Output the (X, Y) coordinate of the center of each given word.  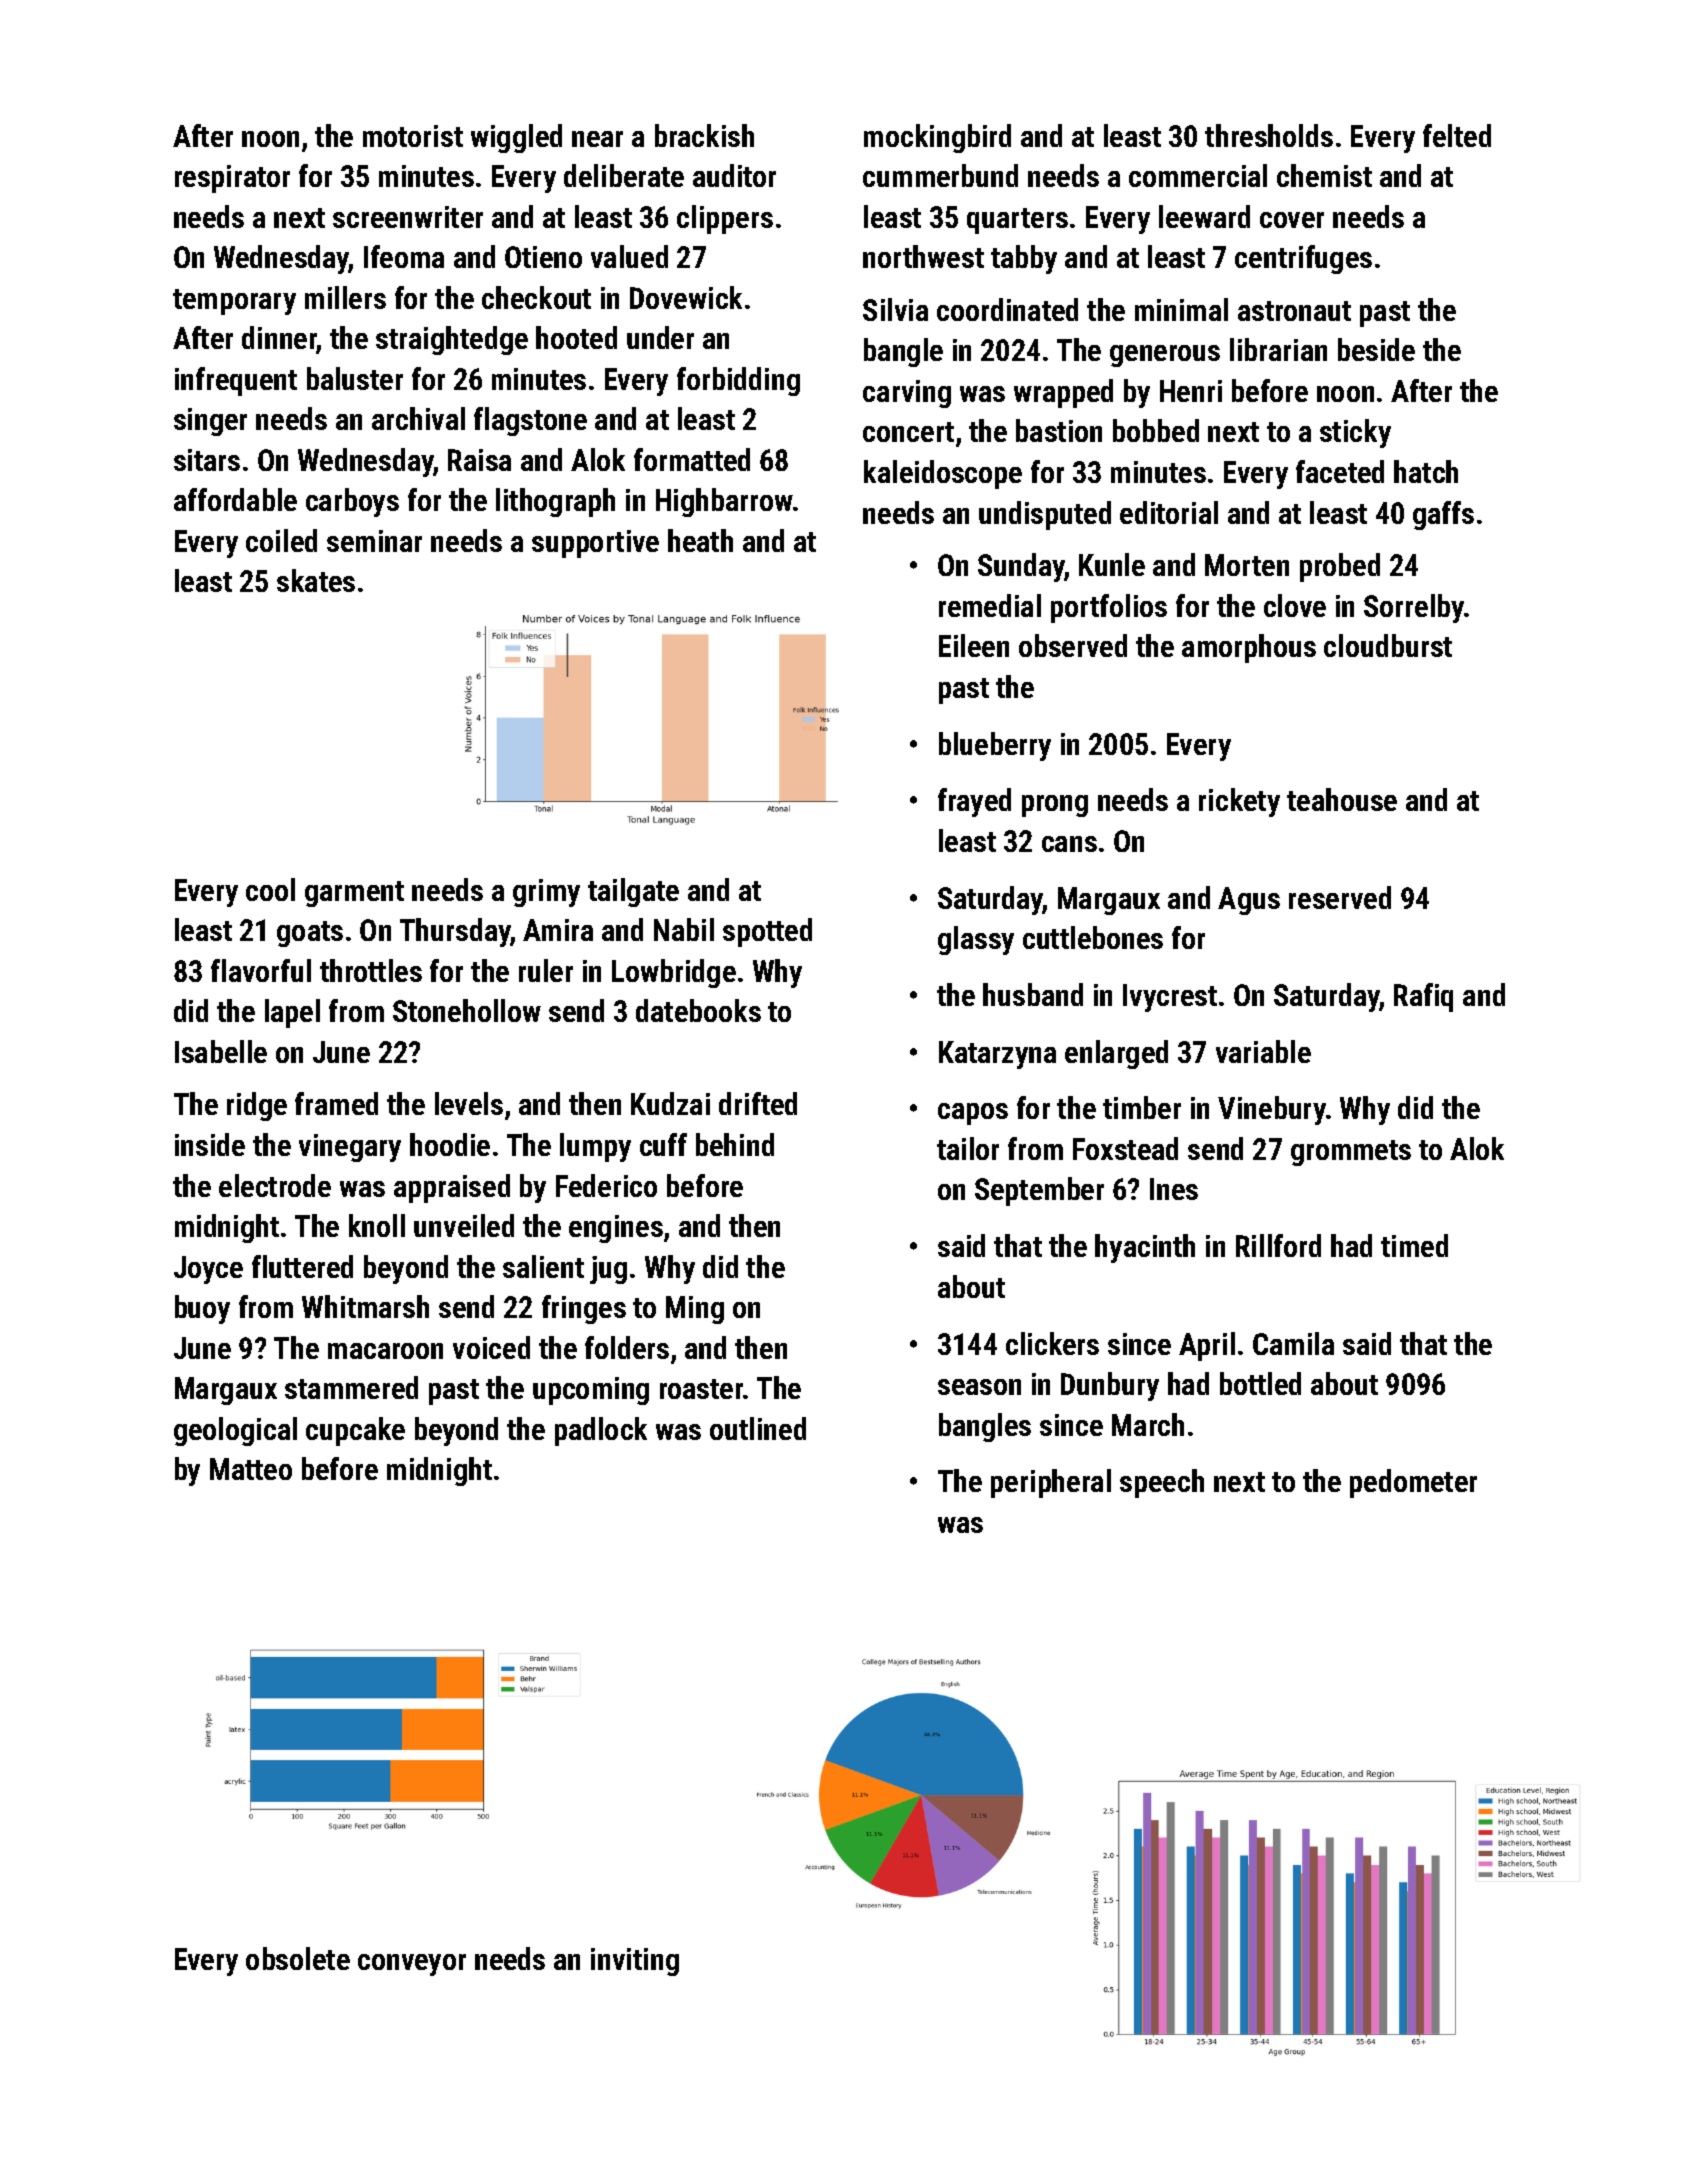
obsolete (298, 1958)
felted (1457, 135)
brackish (704, 135)
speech (1162, 1483)
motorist (413, 136)
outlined (758, 1428)
